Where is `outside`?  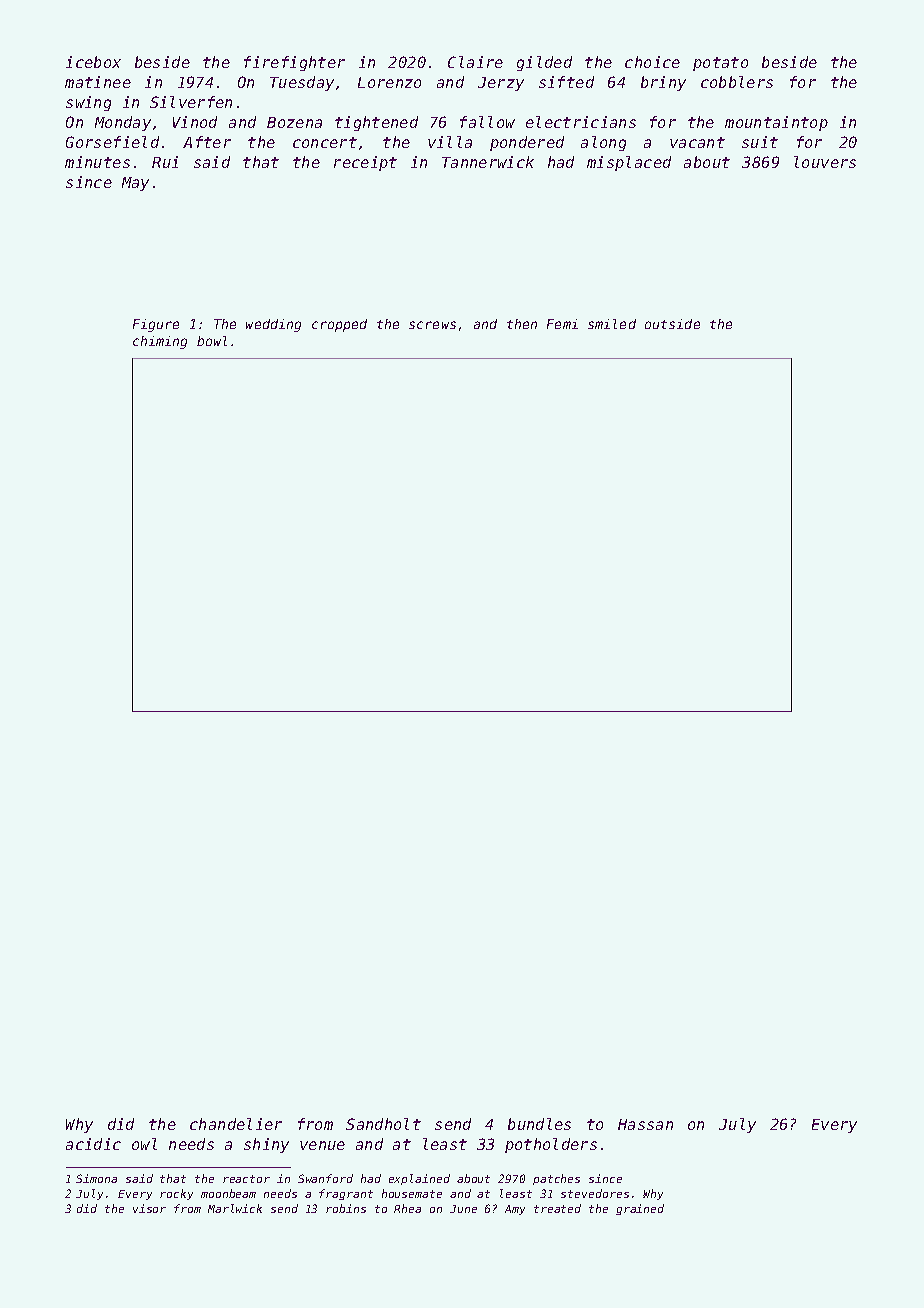 outside is located at coordinates (672, 324).
